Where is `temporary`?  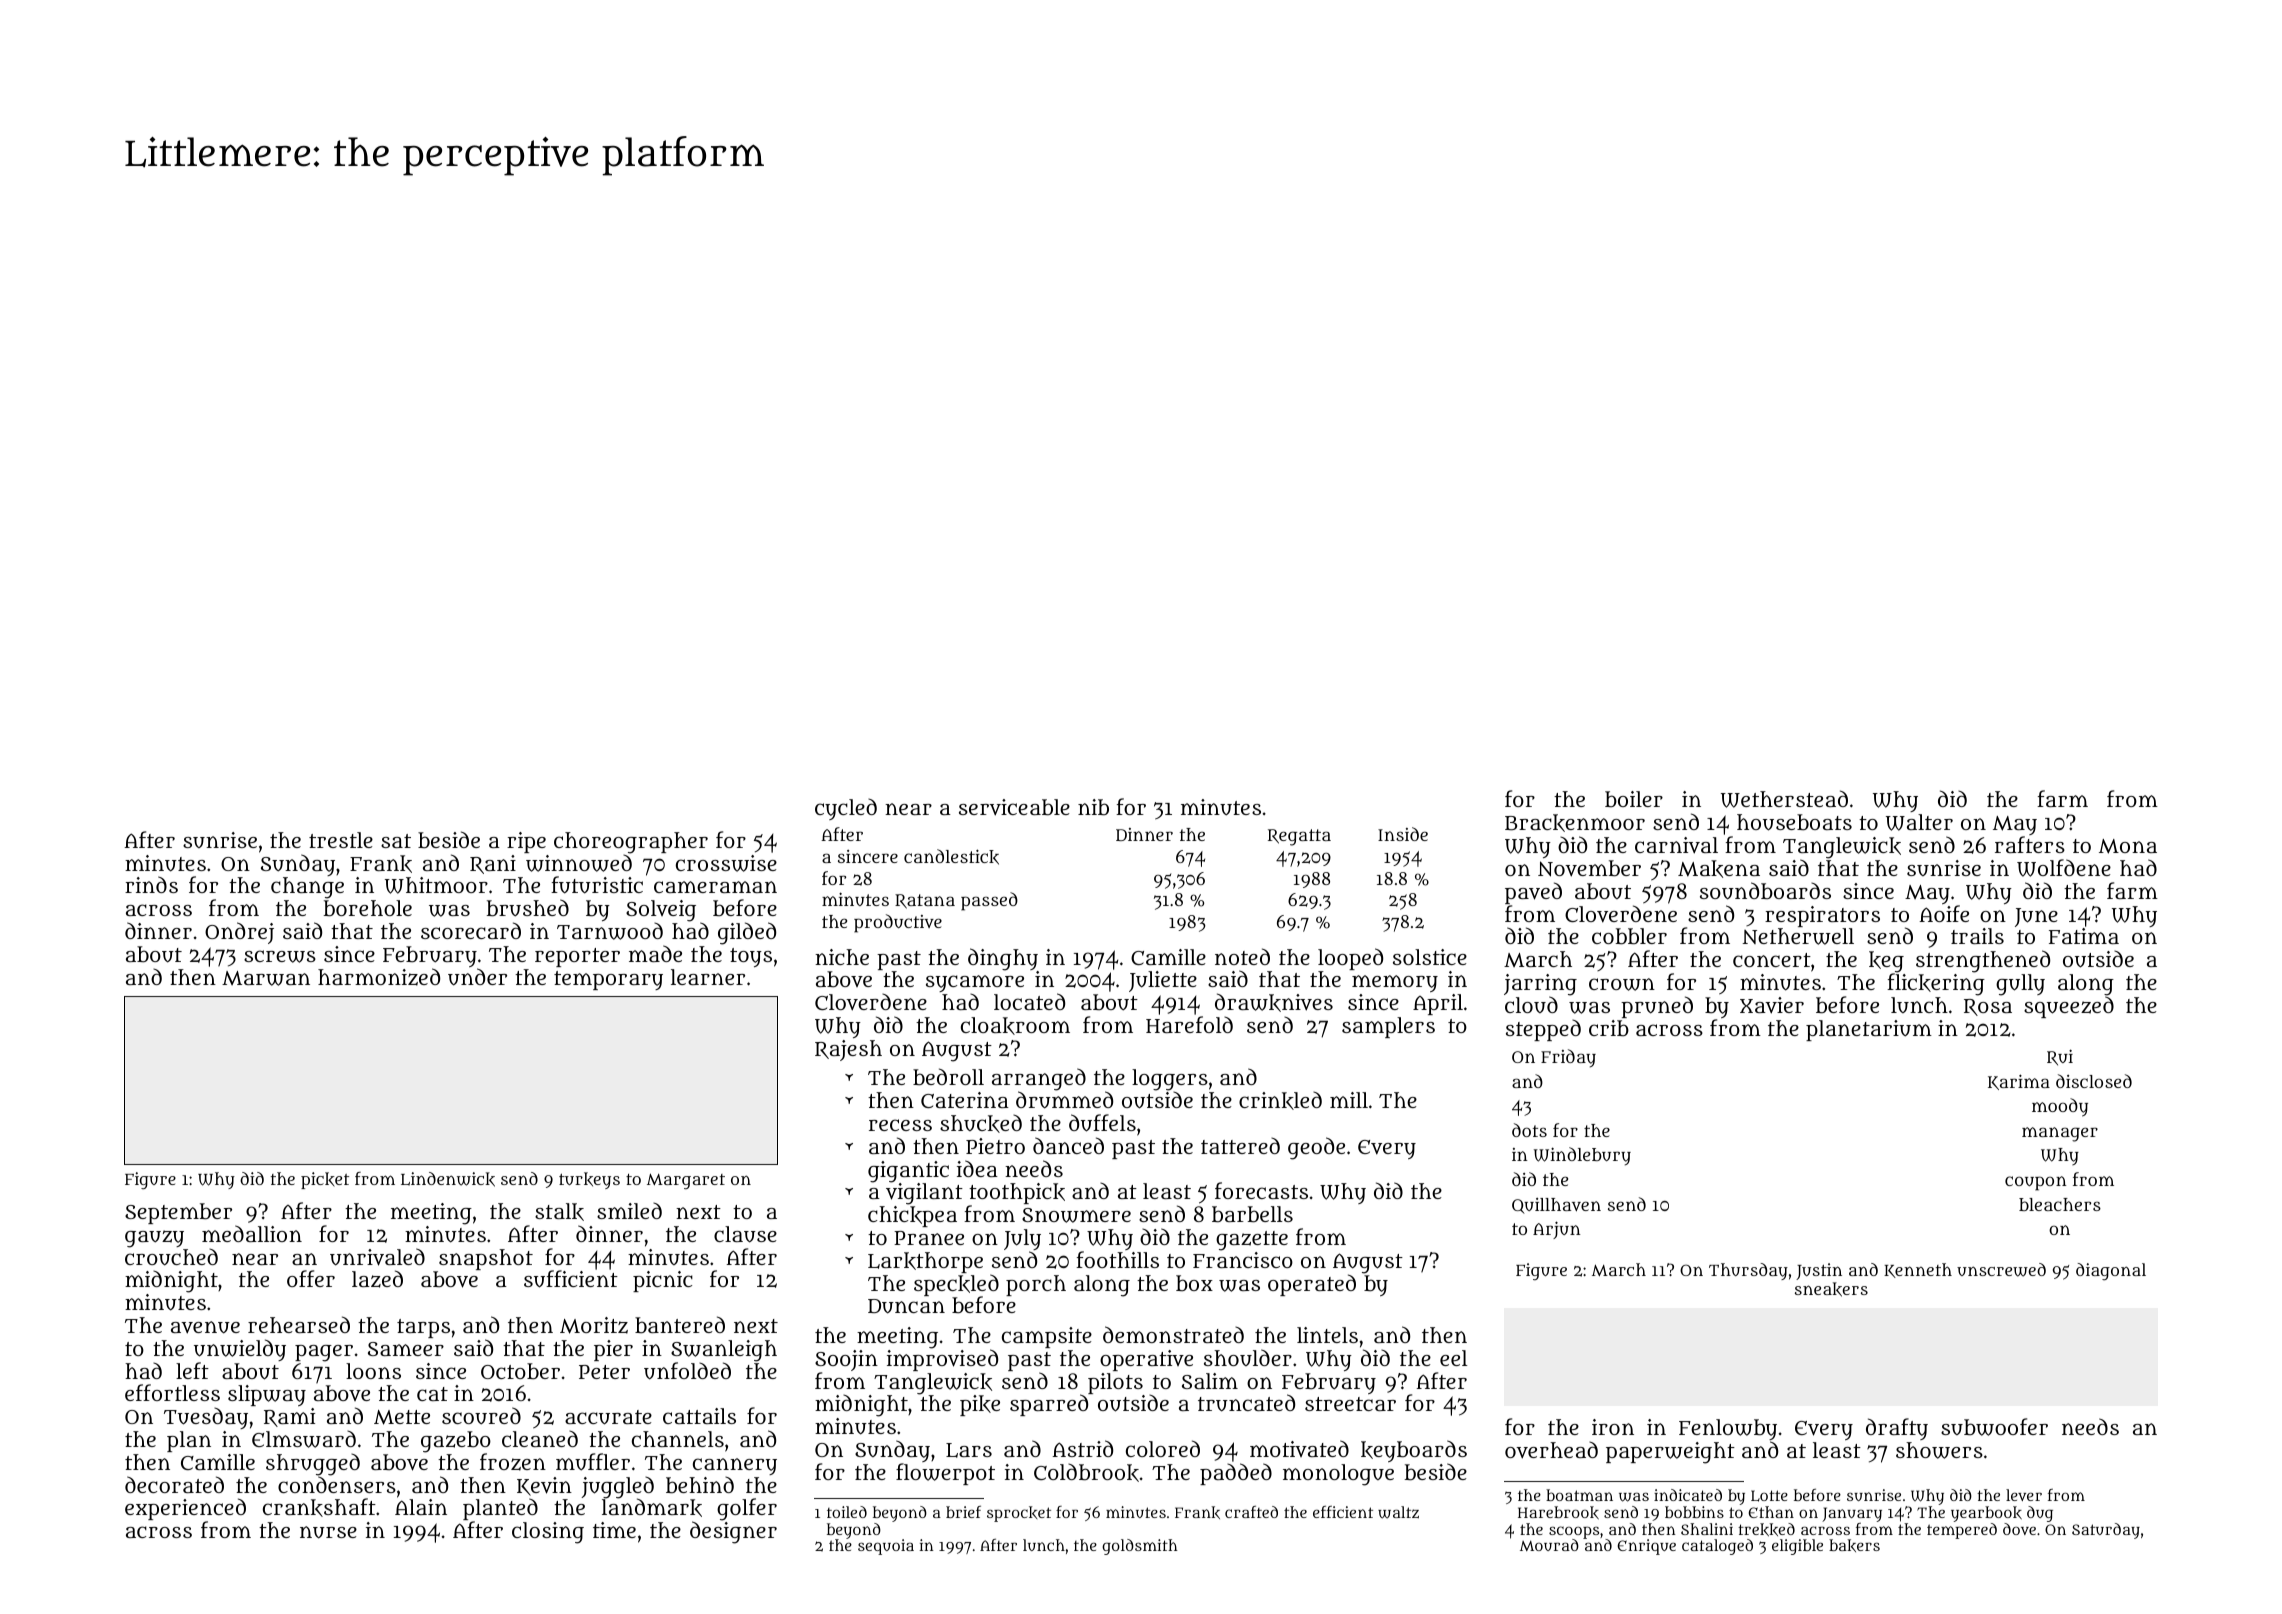 temporary is located at coordinates (608, 980).
